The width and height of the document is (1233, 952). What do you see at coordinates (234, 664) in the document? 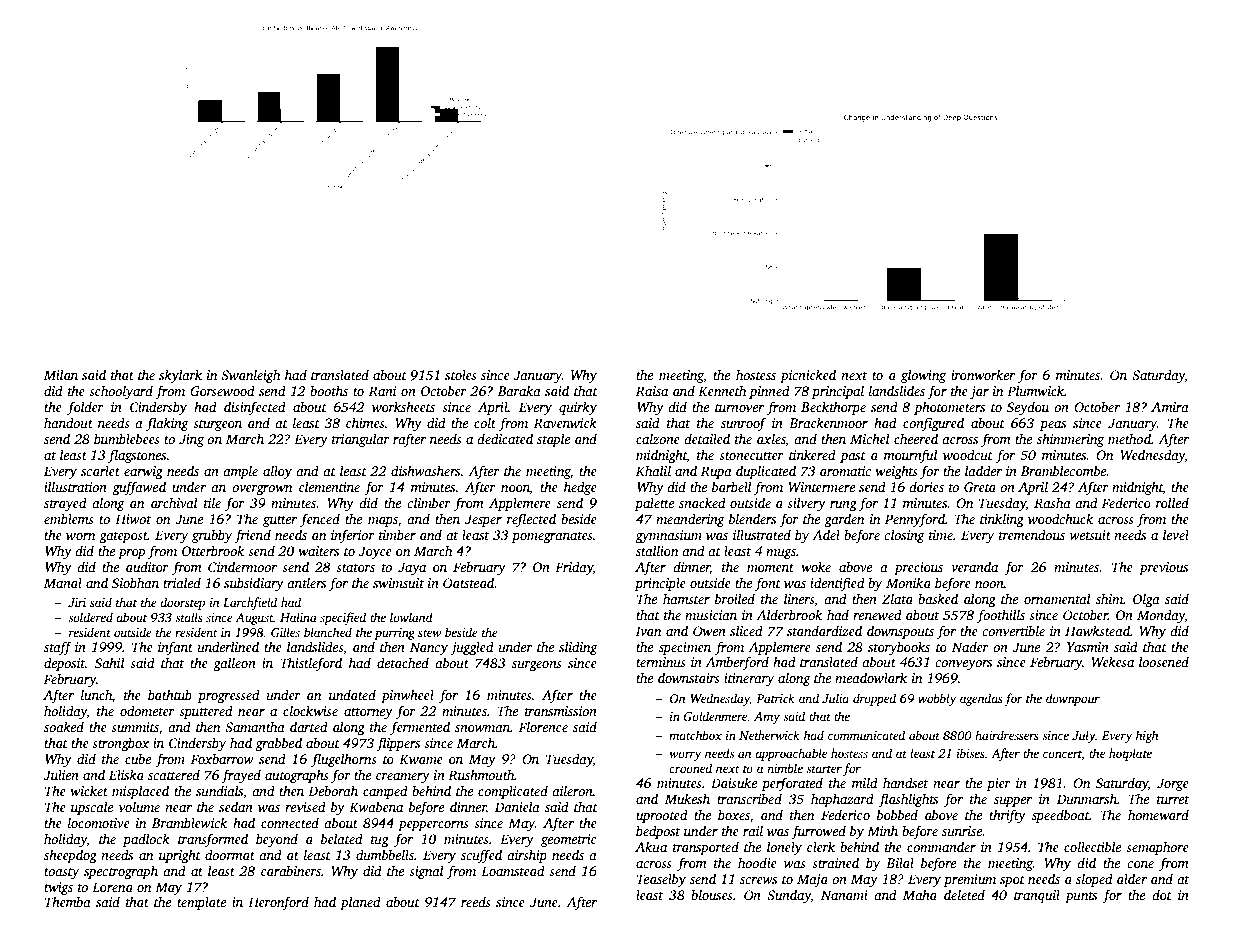
I see `galleon` at bounding box center [234, 664].
